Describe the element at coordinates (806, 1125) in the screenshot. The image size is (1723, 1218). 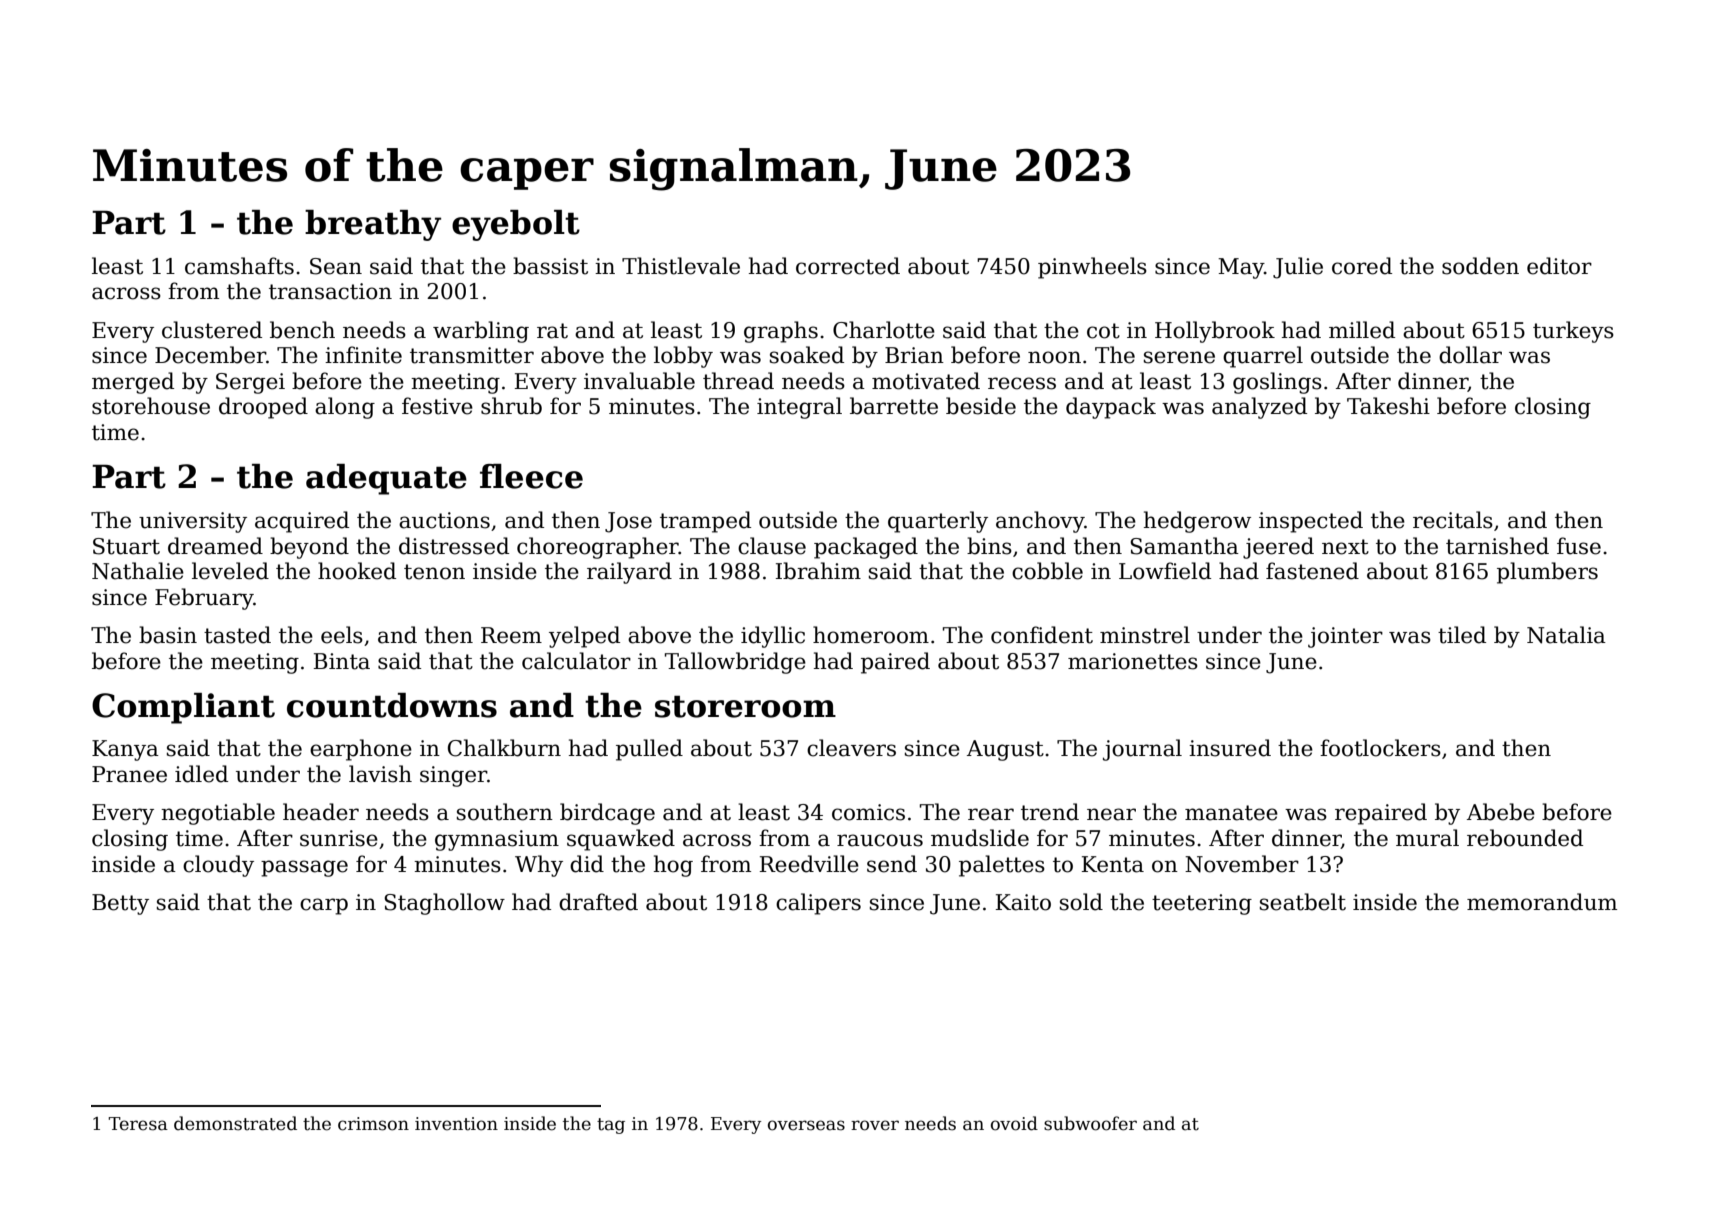
I see `overseas` at that location.
